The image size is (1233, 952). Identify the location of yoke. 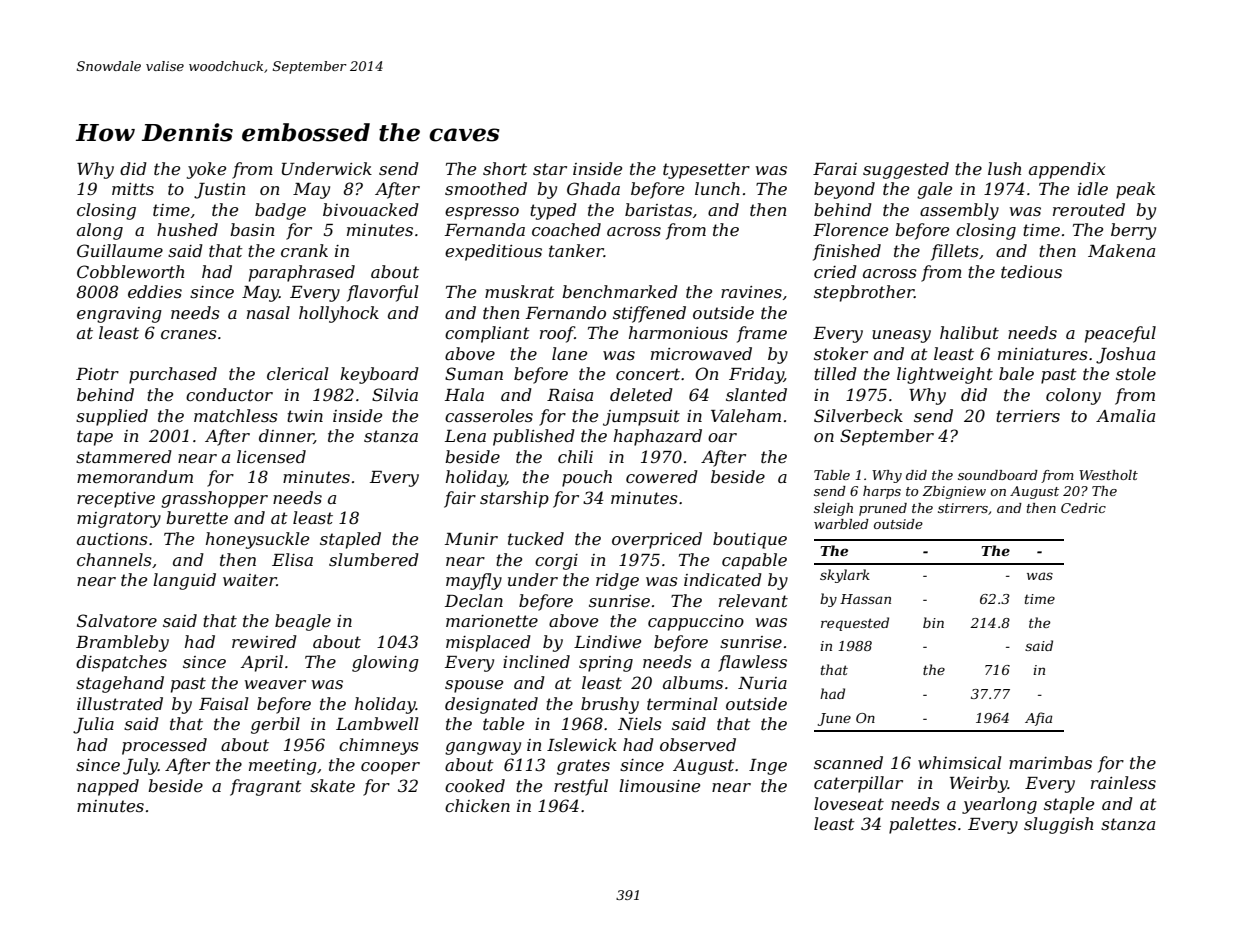
(206, 170).
